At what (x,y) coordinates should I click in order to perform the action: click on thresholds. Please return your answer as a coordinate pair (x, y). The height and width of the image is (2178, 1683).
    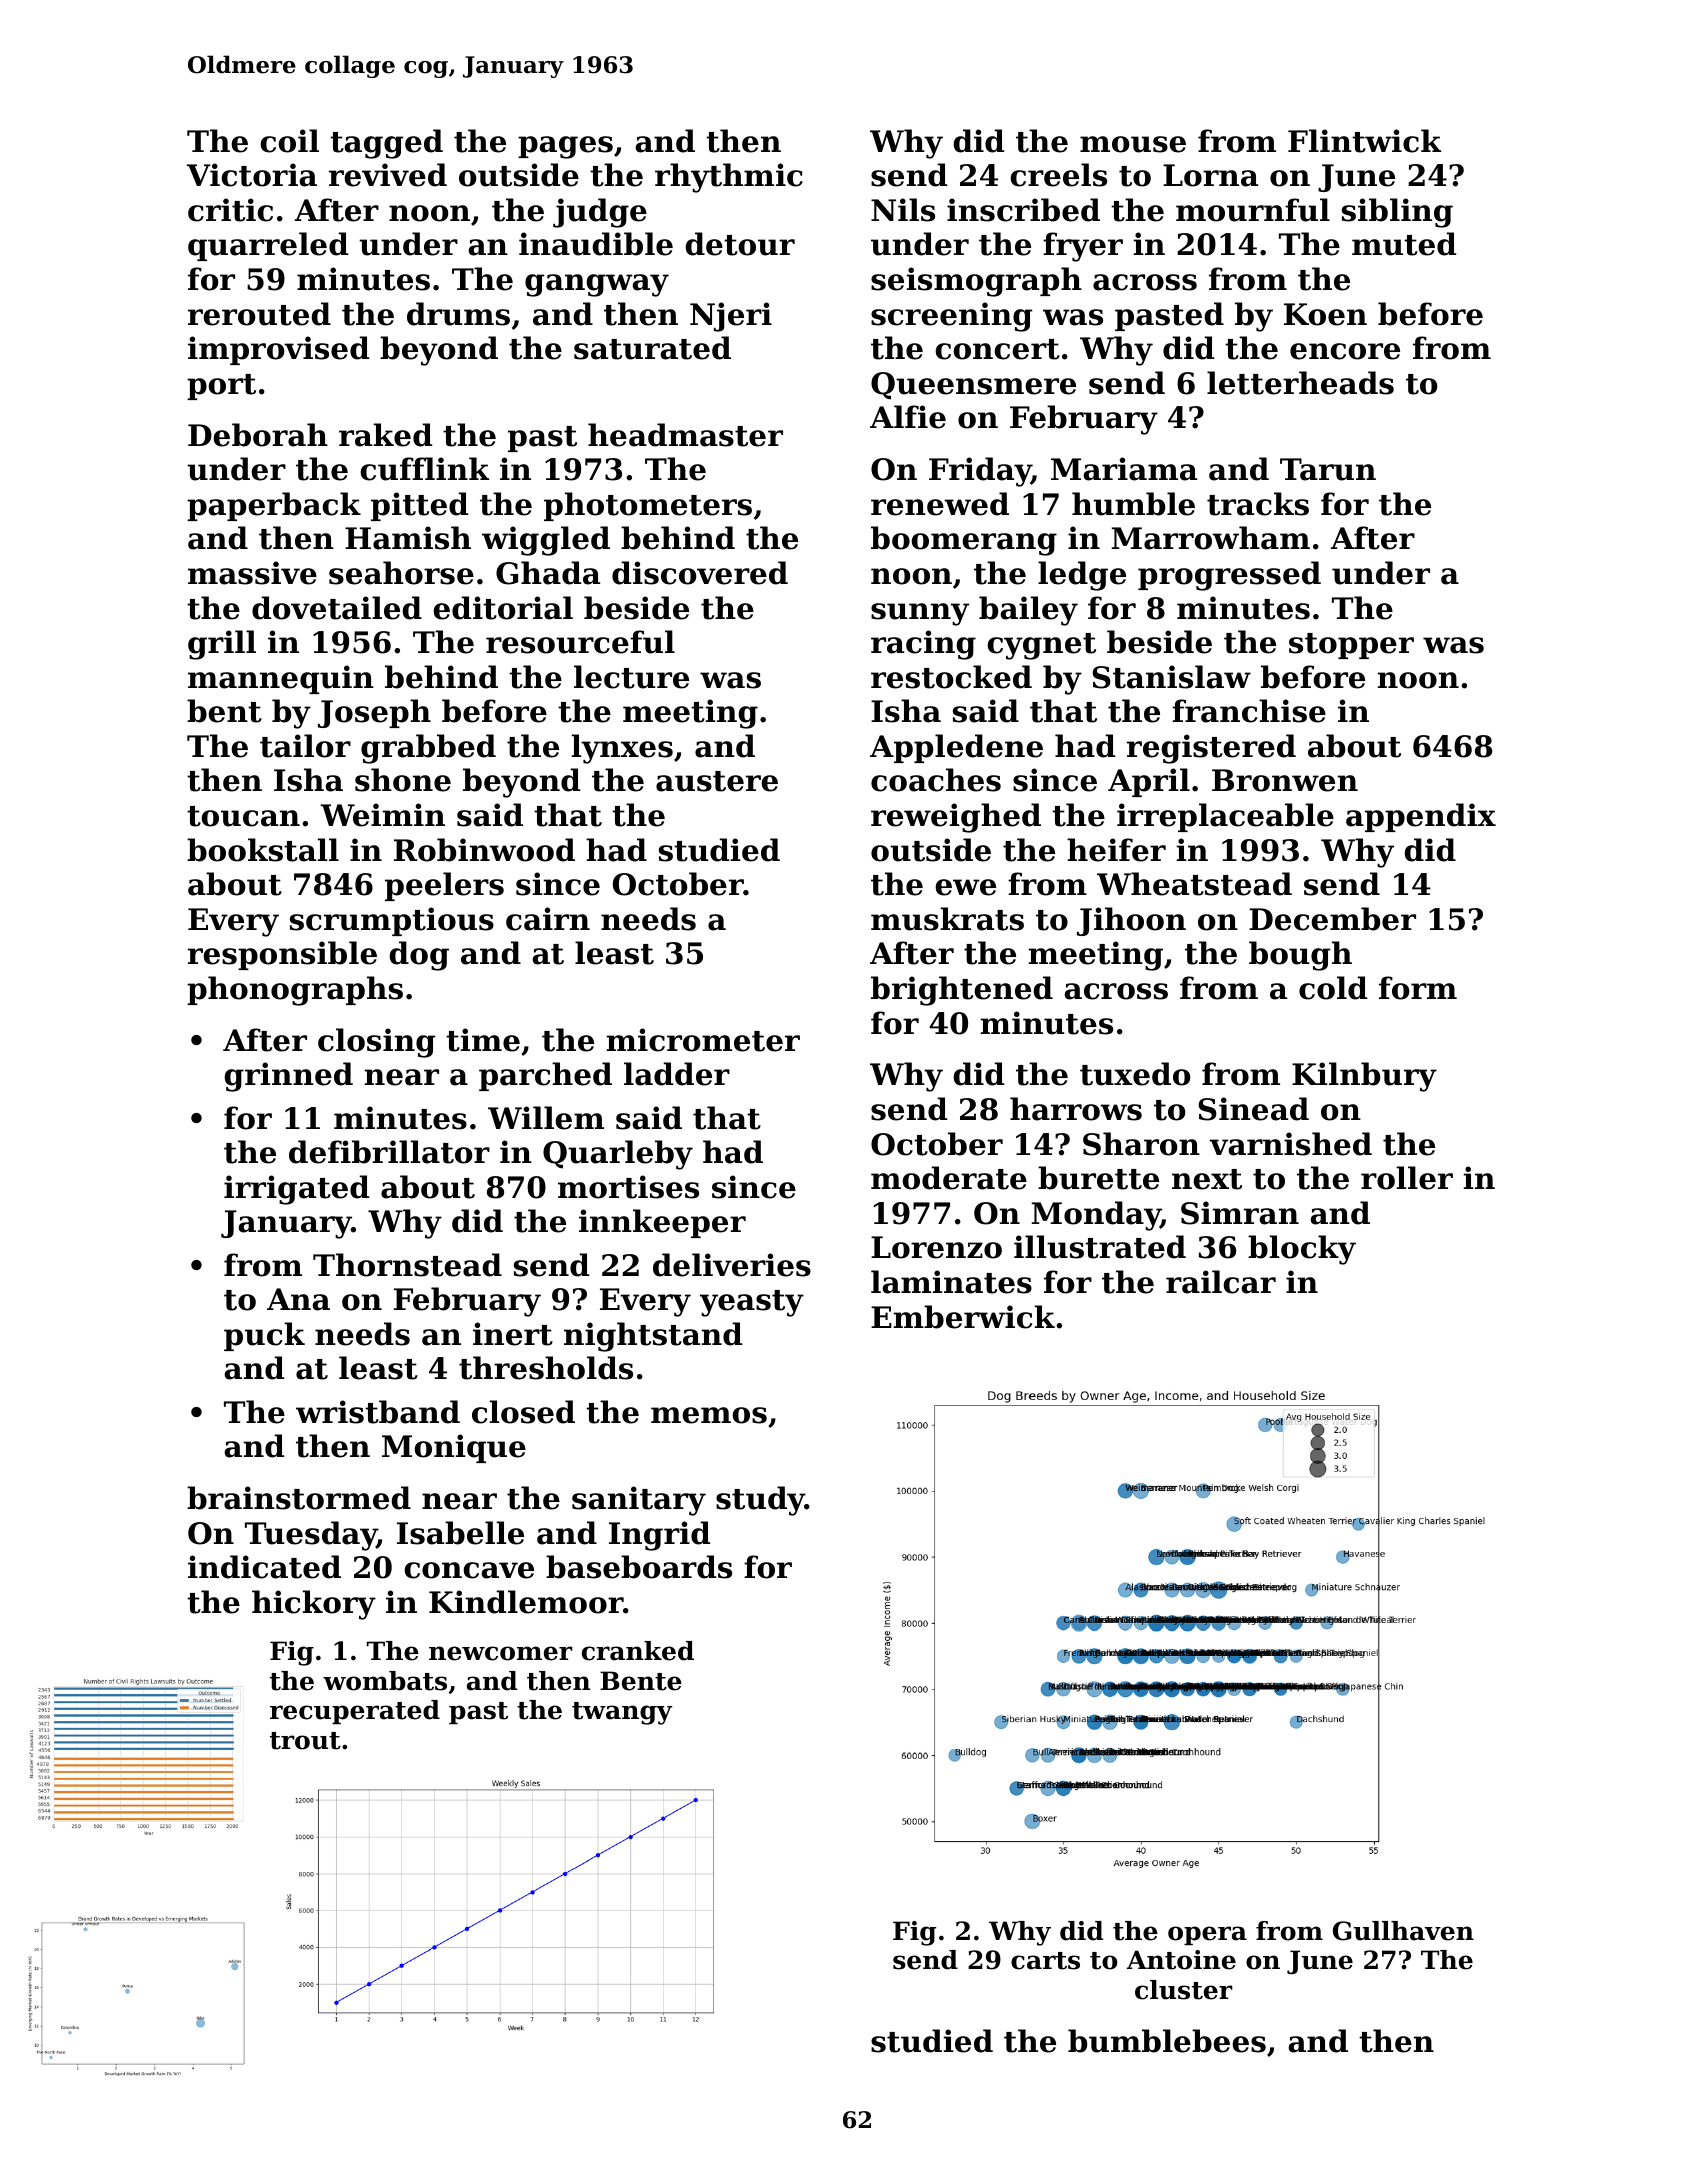
    Looking at the image, I should click on (546, 1368).
